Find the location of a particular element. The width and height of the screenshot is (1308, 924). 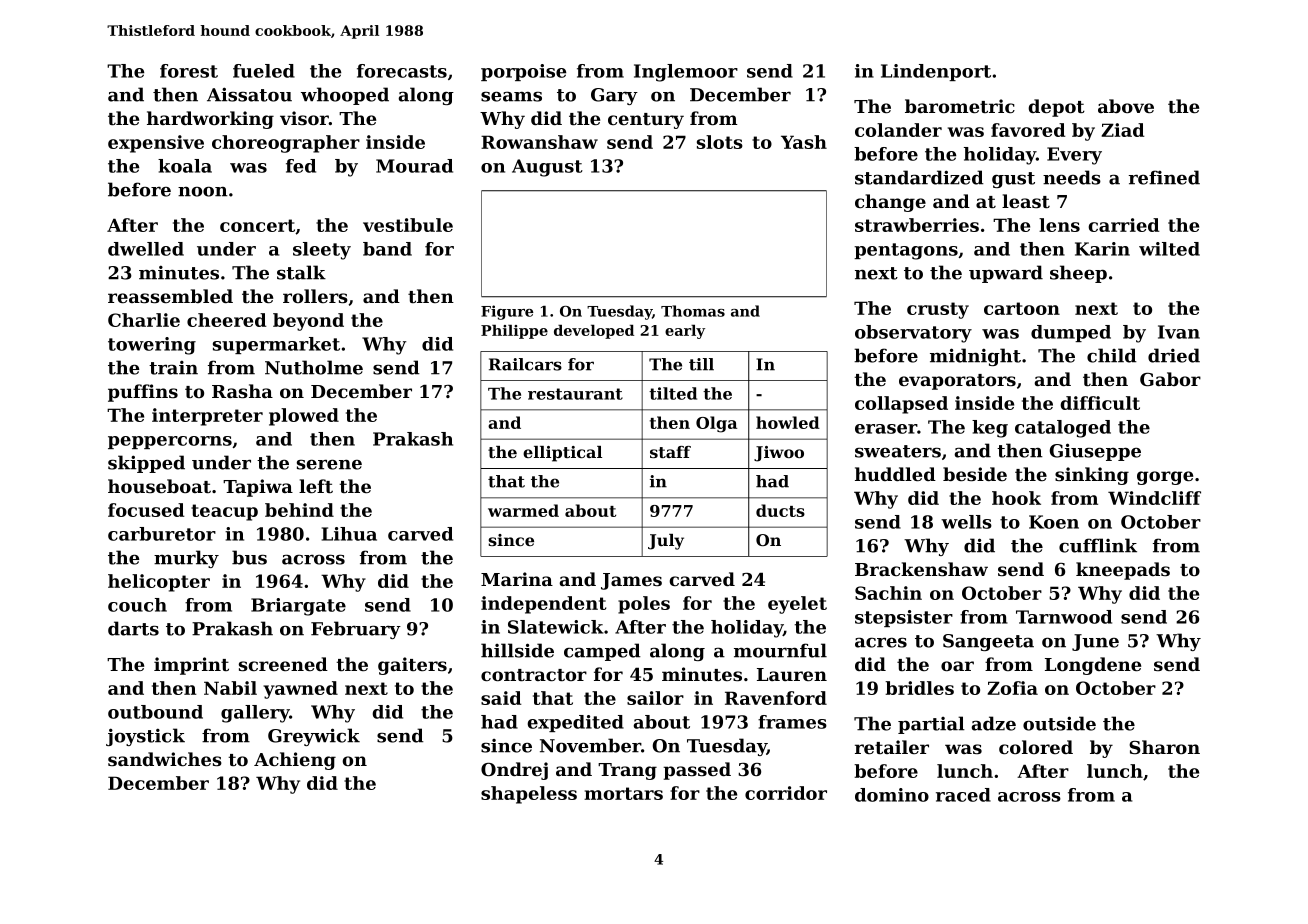

till is located at coordinates (701, 364).
